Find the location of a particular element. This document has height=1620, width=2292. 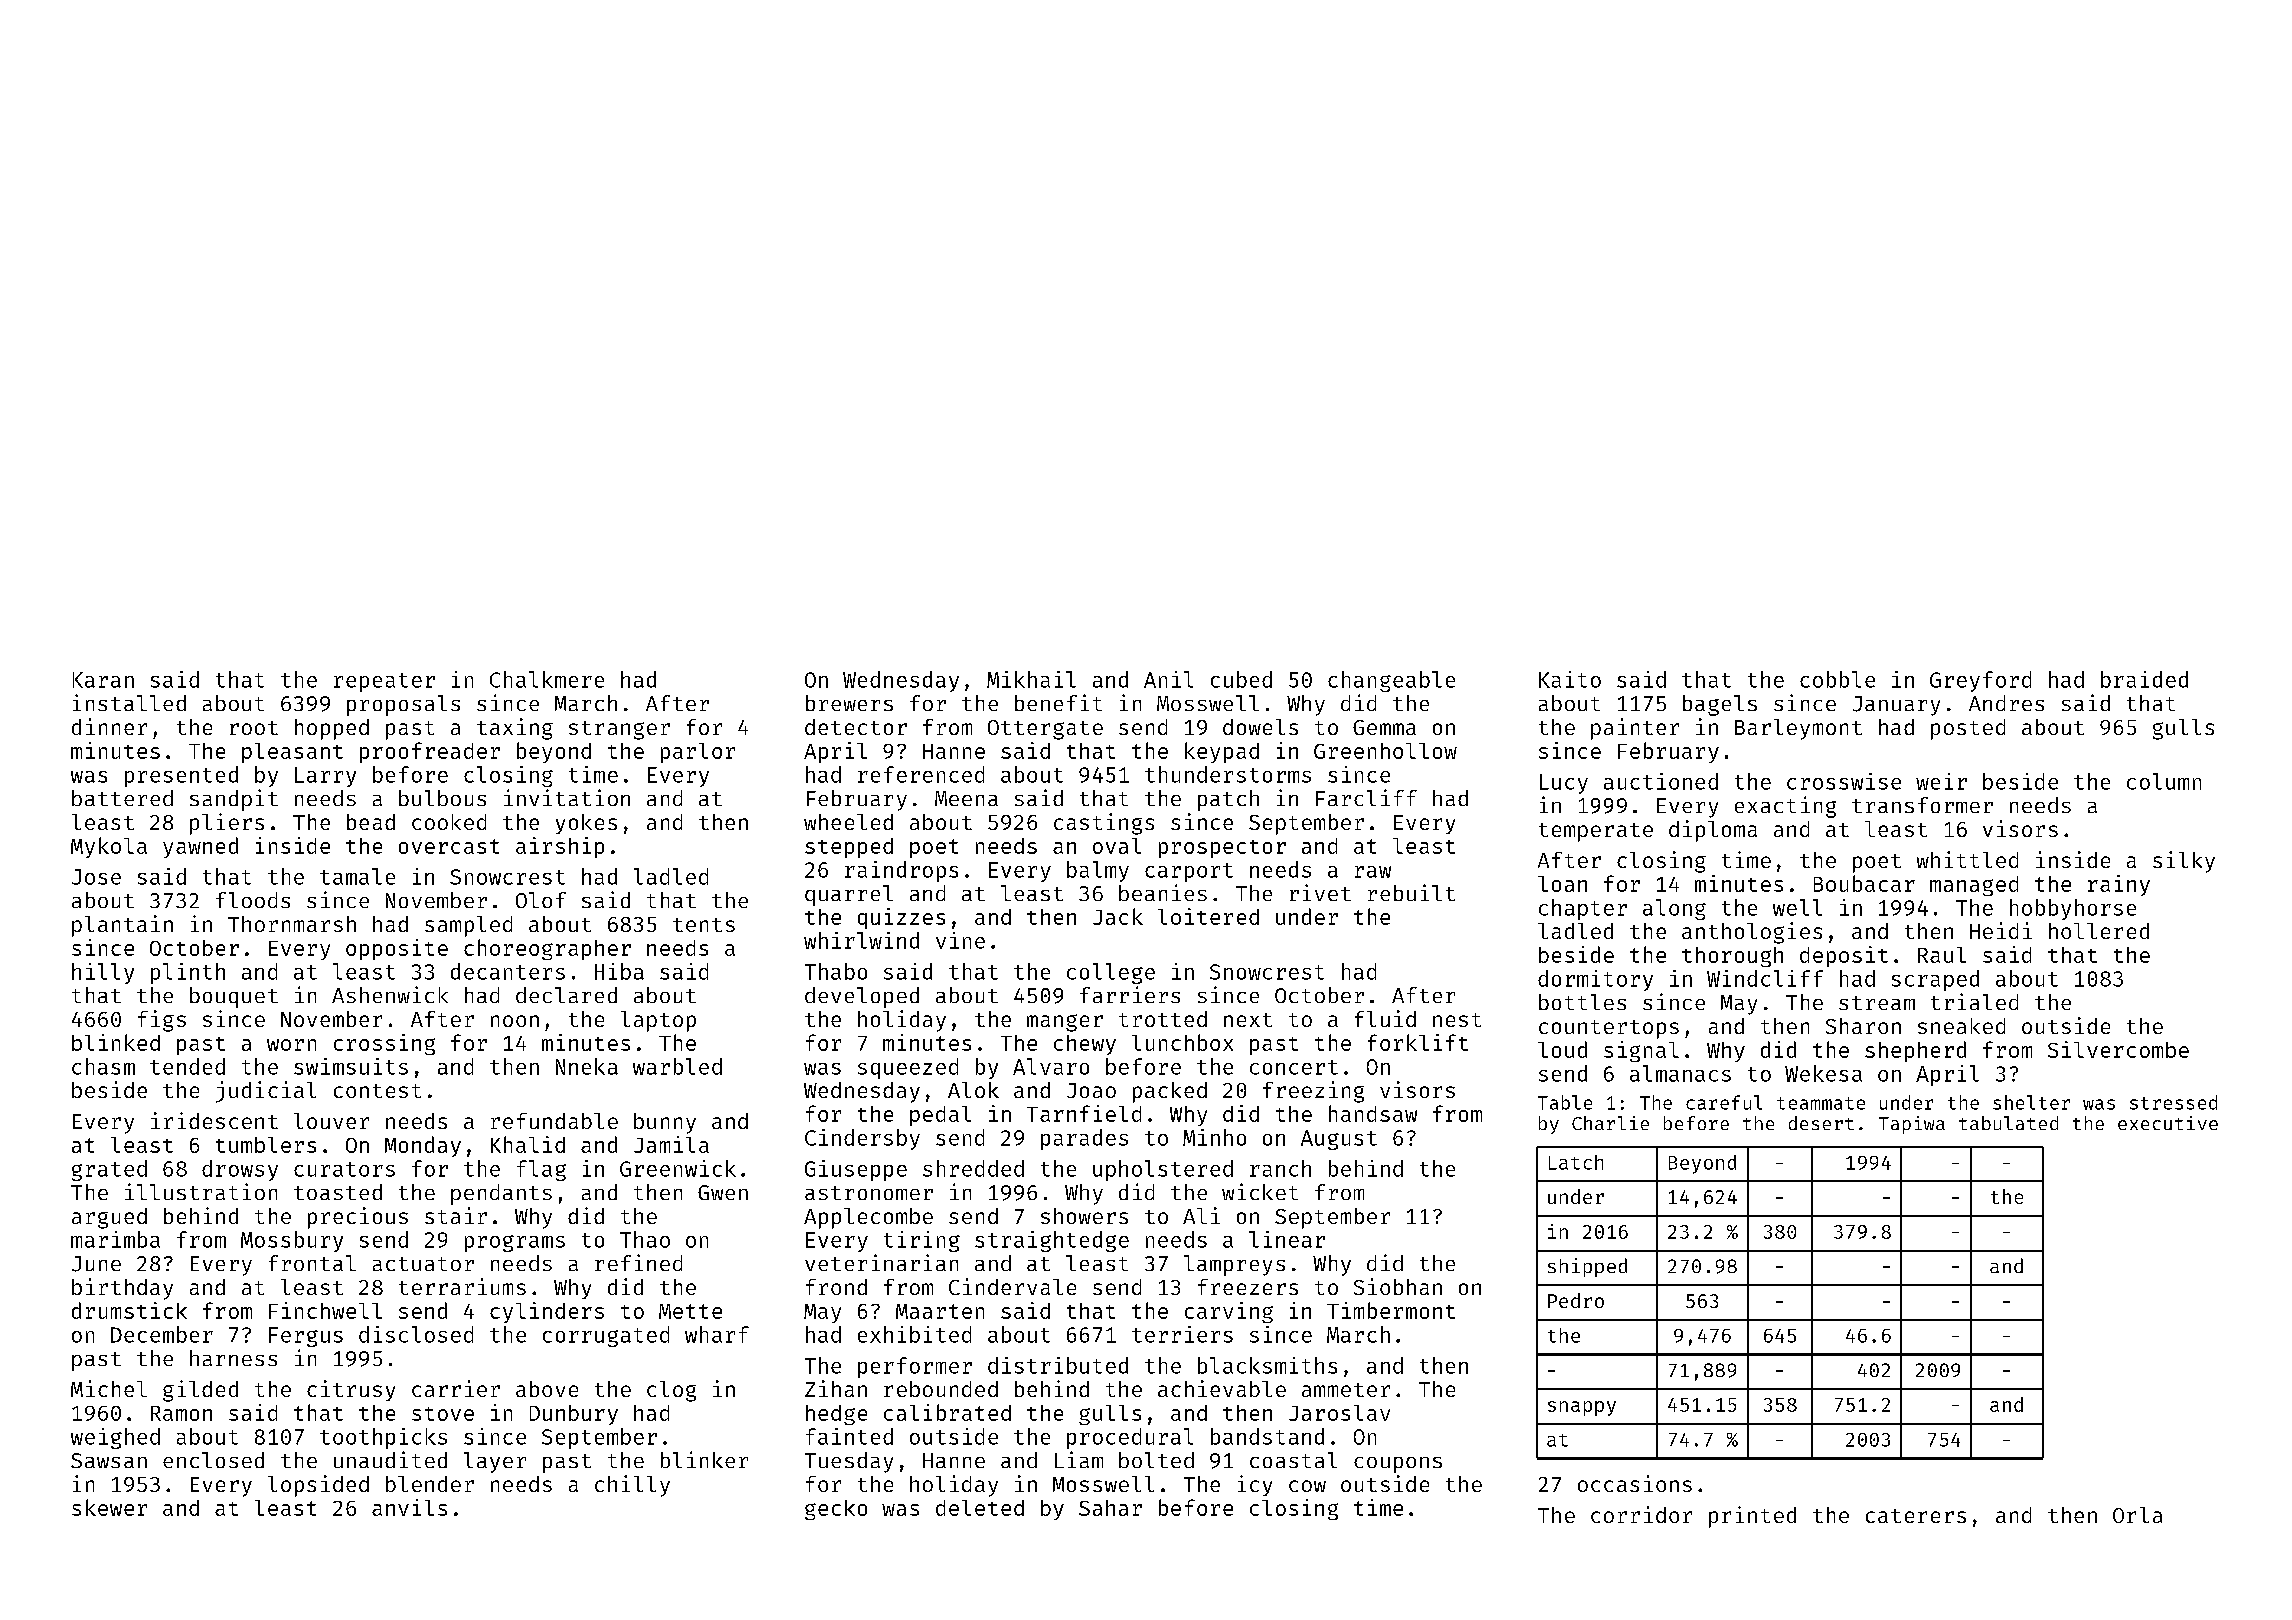

blinker is located at coordinates (704, 1459).
